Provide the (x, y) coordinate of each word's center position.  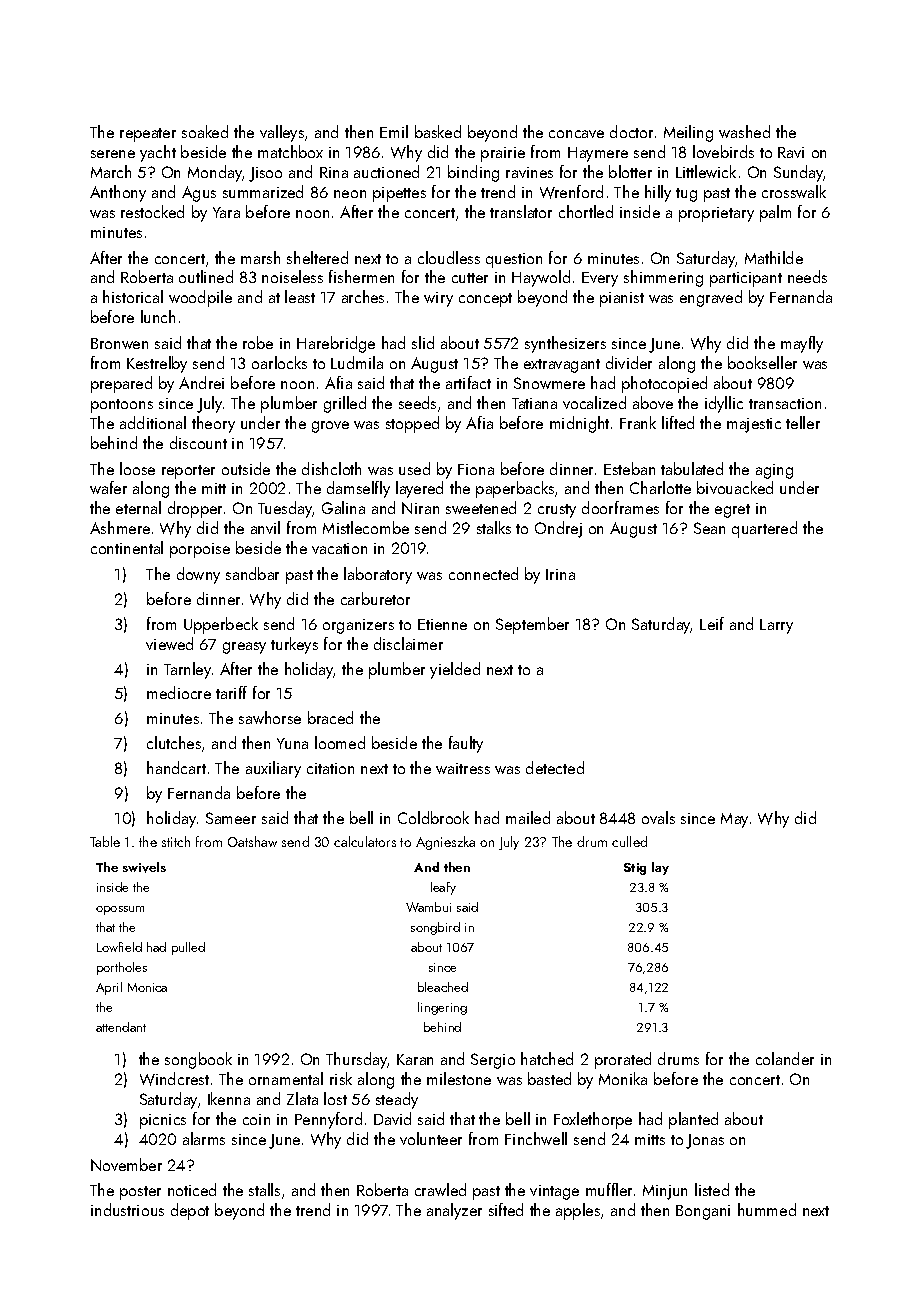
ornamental (286, 1078)
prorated (623, 1060)
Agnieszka (445, 843)
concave (576, 134)
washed (744, 131)
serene (113, 154)
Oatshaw (252, 841)
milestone (459, 1078)
